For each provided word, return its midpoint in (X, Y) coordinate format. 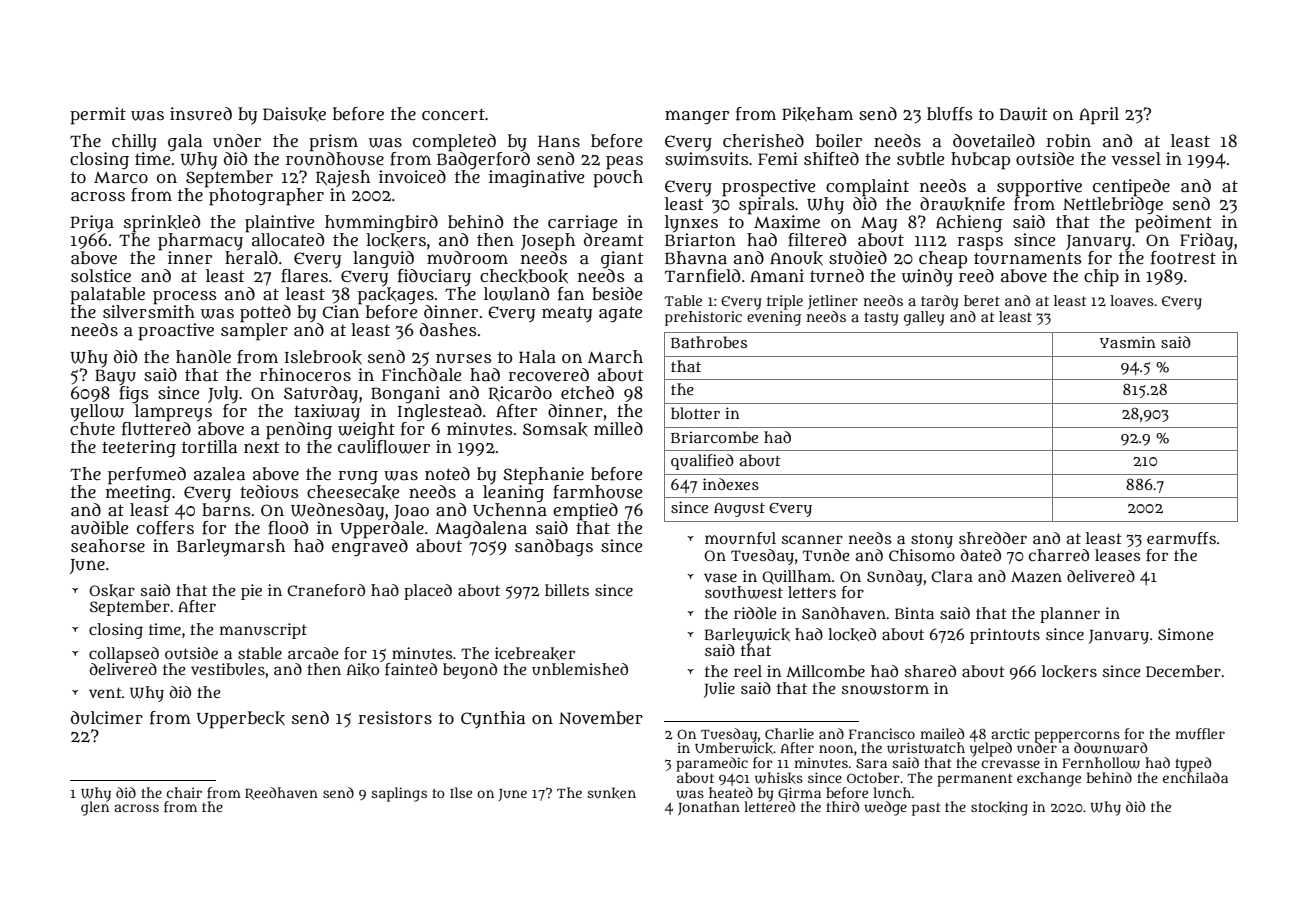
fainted (411, 669)
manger (697, 117)
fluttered (156, 428)
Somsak (555, 429)
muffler (1200, 733)
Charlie (789, 733)
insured (201, 114)
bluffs (950, 114)
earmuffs (1181, 538)
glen (95, 809)
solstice (101, 275)
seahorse (108, 545)
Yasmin (1128, 342)
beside (617, 293)
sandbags (554, 547)
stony (932, 540)
